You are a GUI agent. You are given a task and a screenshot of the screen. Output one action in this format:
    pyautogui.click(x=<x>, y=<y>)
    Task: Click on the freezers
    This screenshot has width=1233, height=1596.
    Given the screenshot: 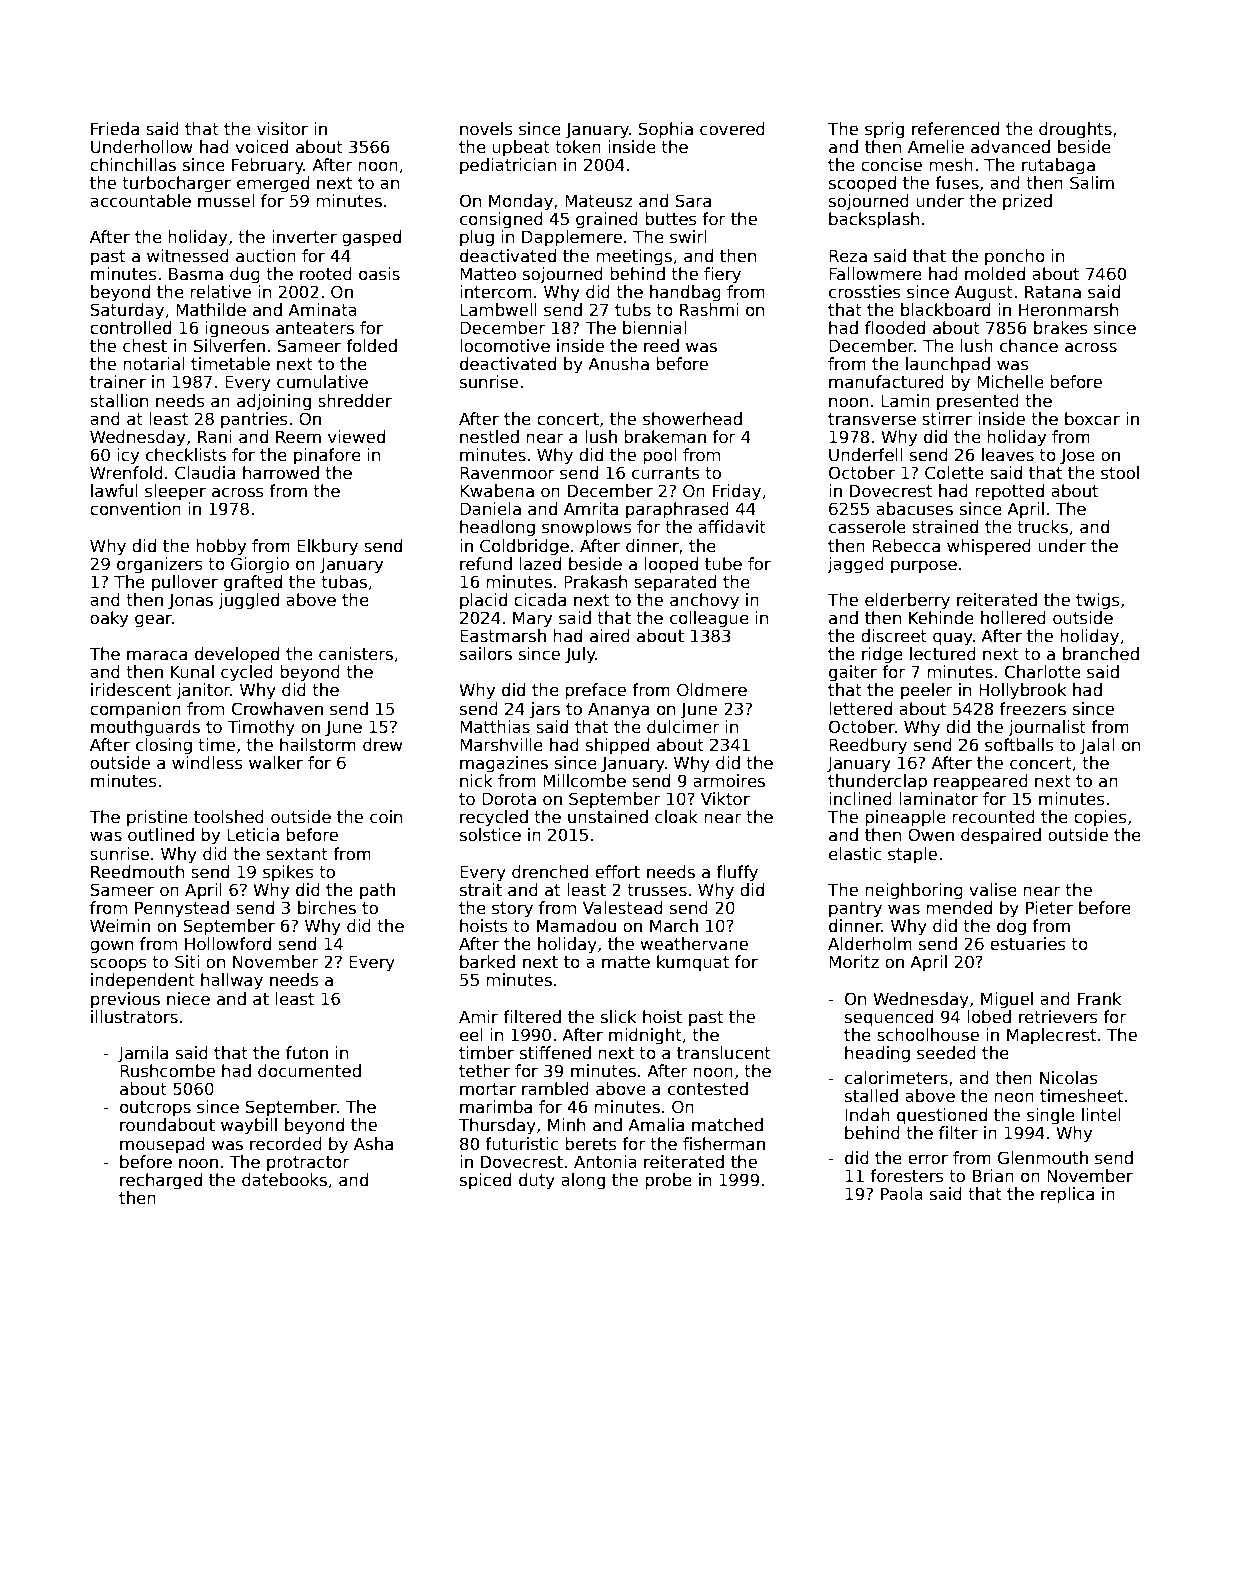 What is the action you would take?
    pyautogui.click(x=1032, y=709)
